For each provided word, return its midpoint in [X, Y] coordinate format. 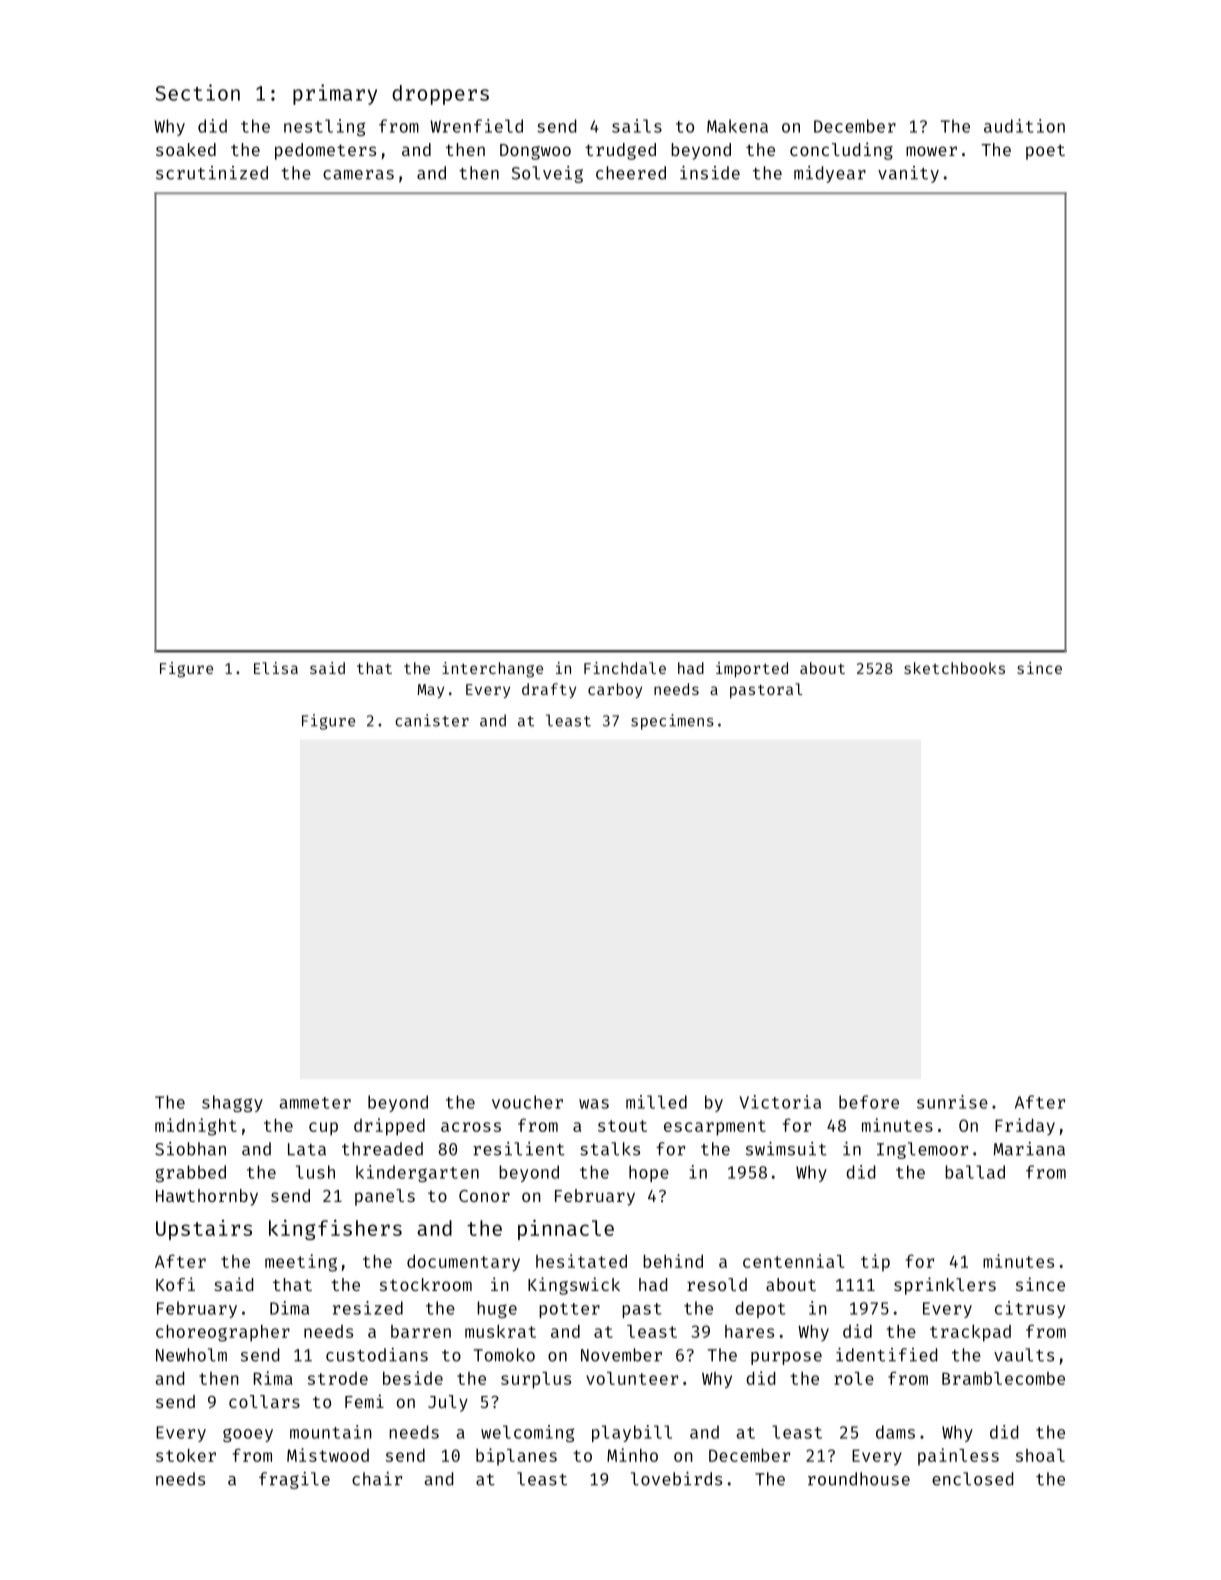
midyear [830, 174]
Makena [737, 126]
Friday [1025, 1126]
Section [197, 92]
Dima [289, 1308]
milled [656, 1102]
